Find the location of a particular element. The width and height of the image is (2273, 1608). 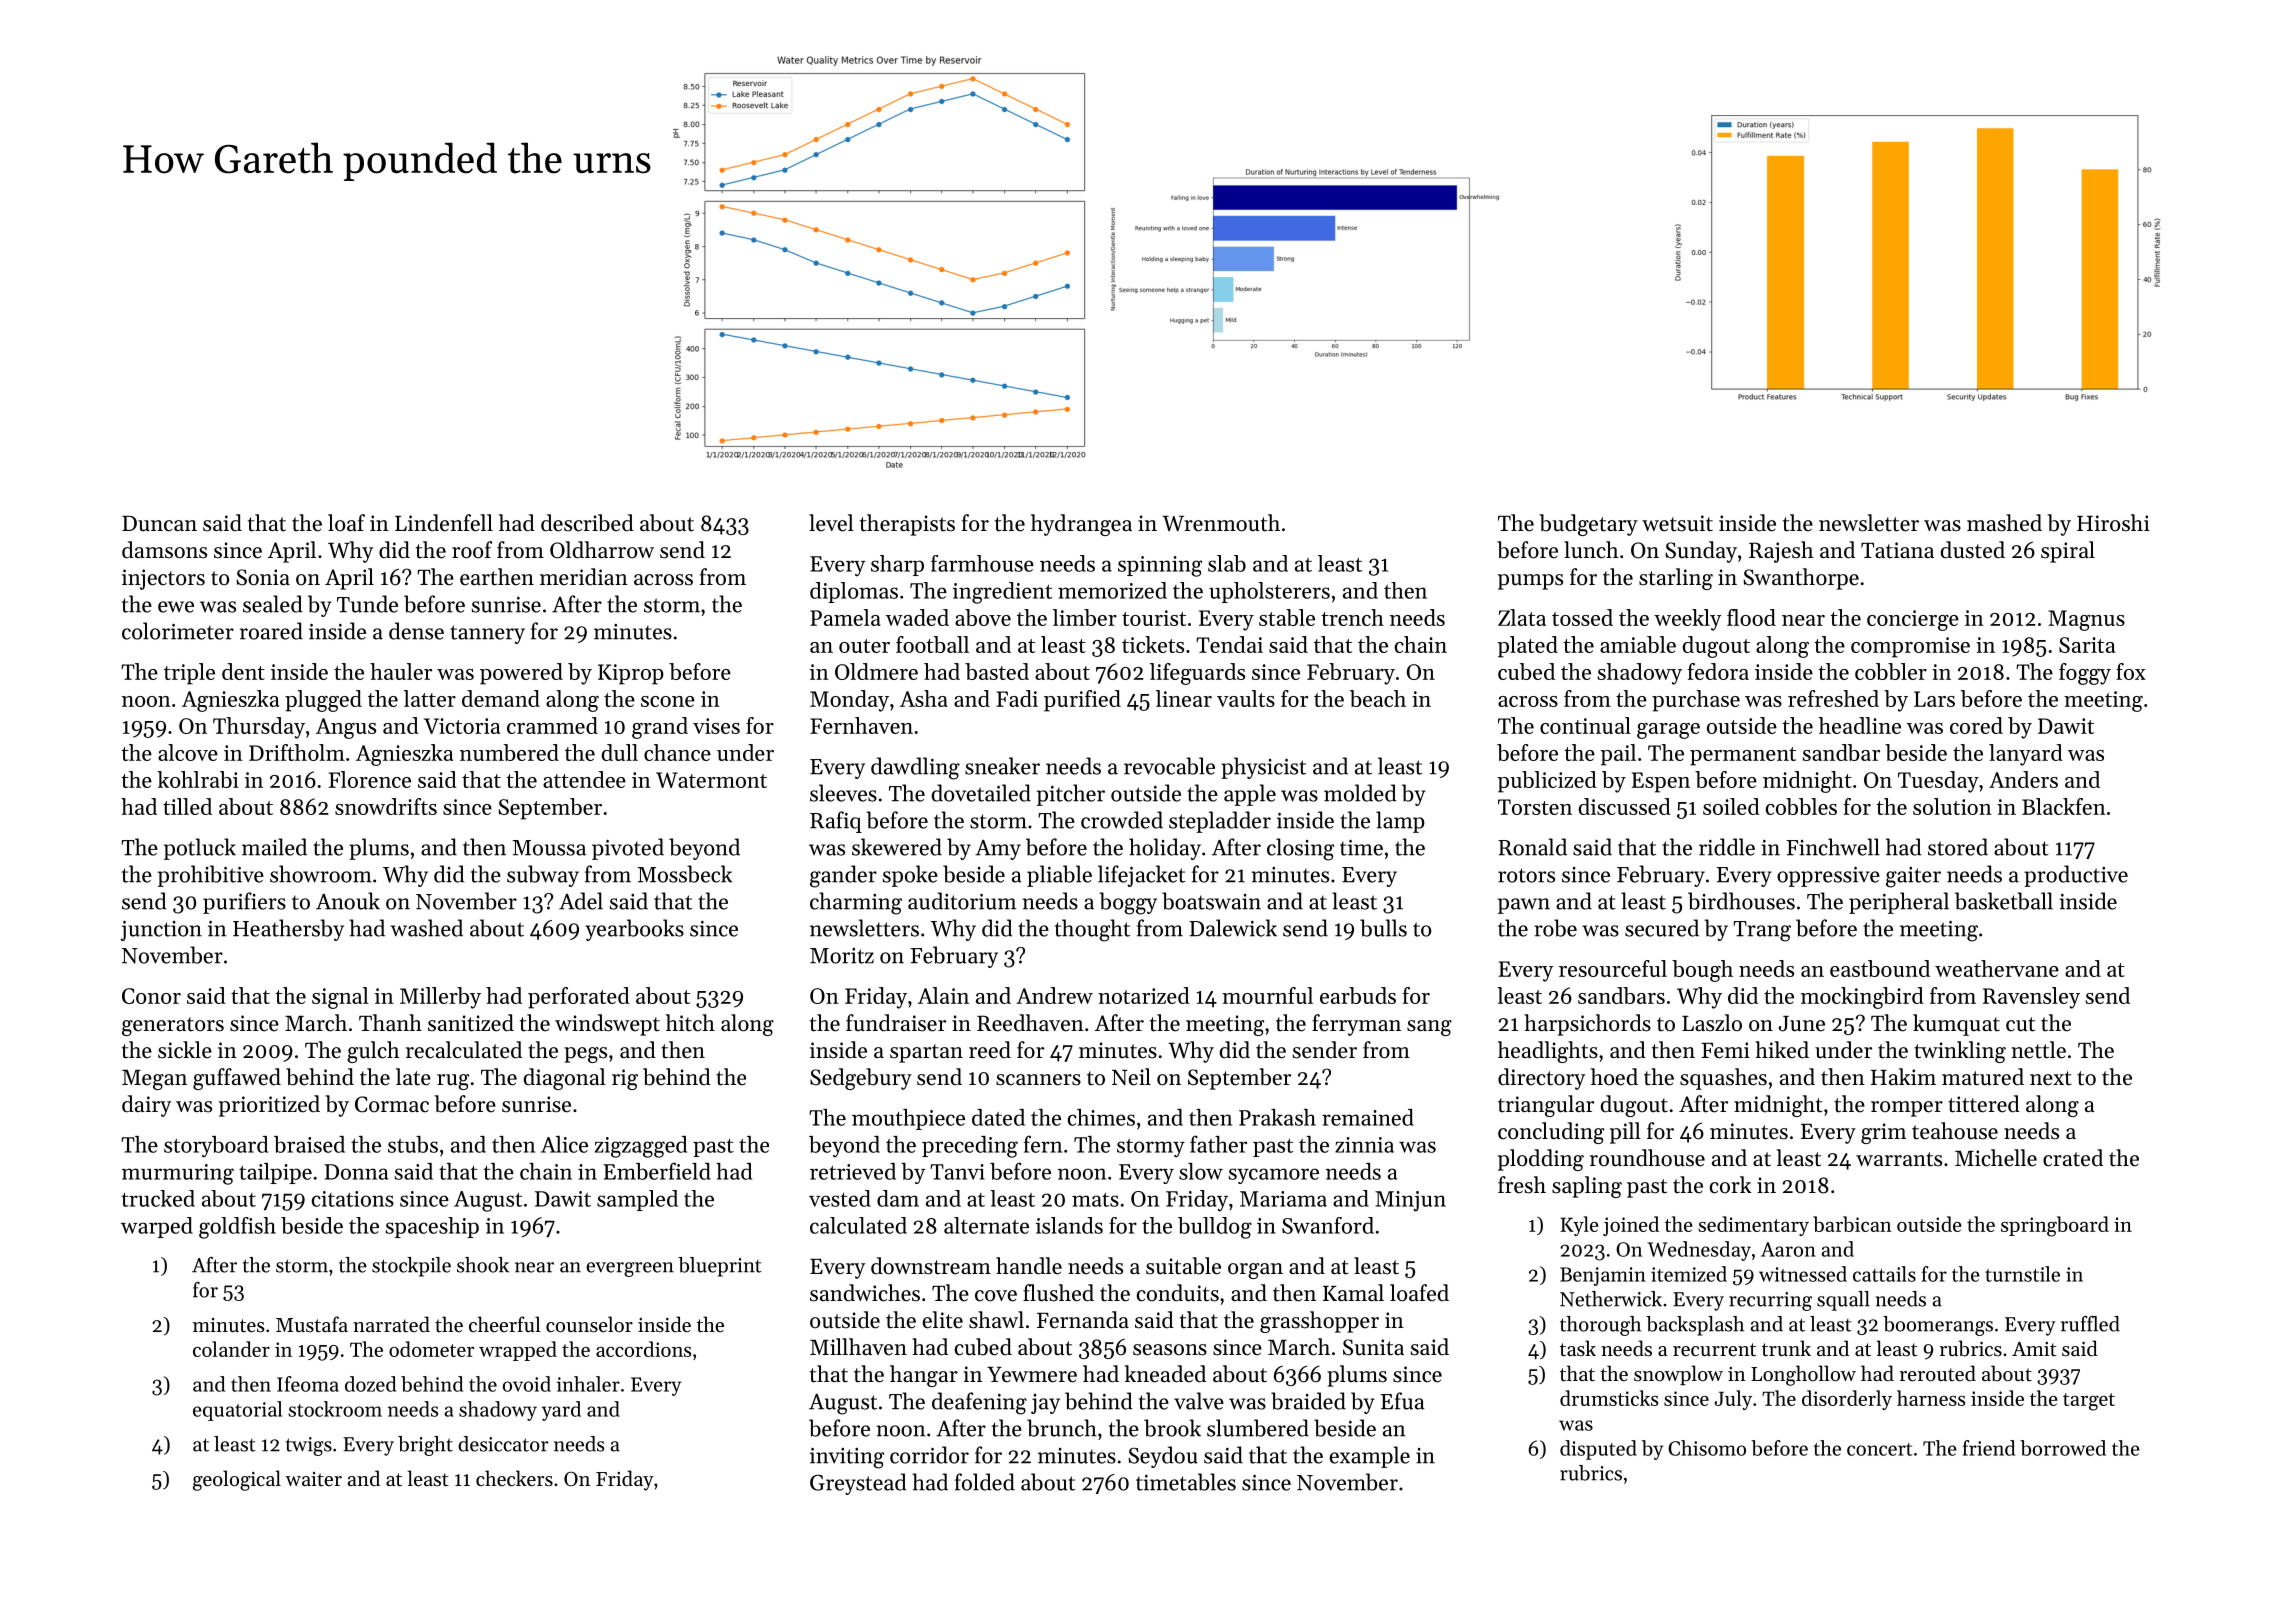

father is located at coordinates (1218, 1144).
